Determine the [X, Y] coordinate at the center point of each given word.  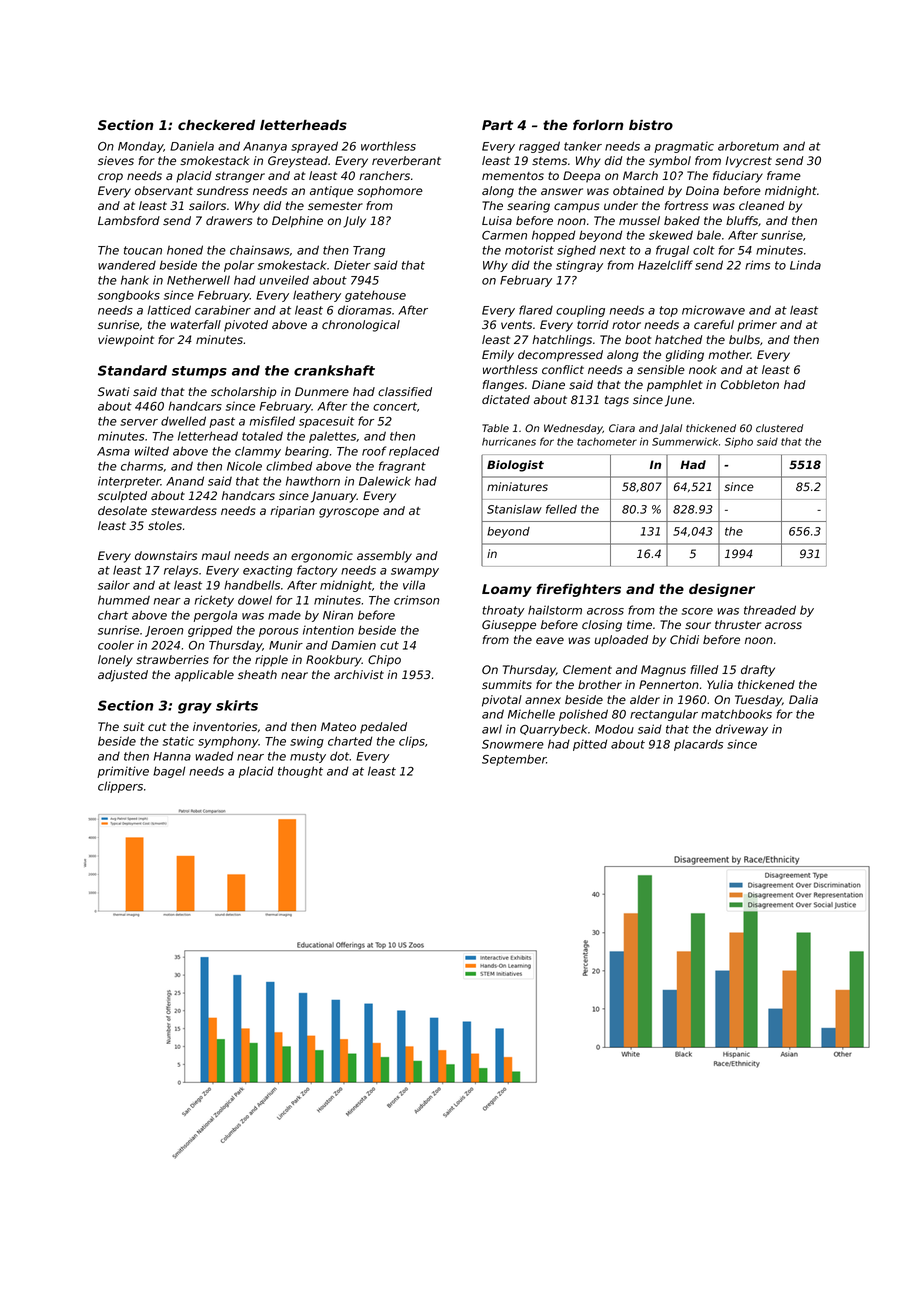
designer [722, 590]
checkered [216, 125]
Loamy [507, 590]
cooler [116, 645]
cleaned [762, 205]
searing [528, 207]
